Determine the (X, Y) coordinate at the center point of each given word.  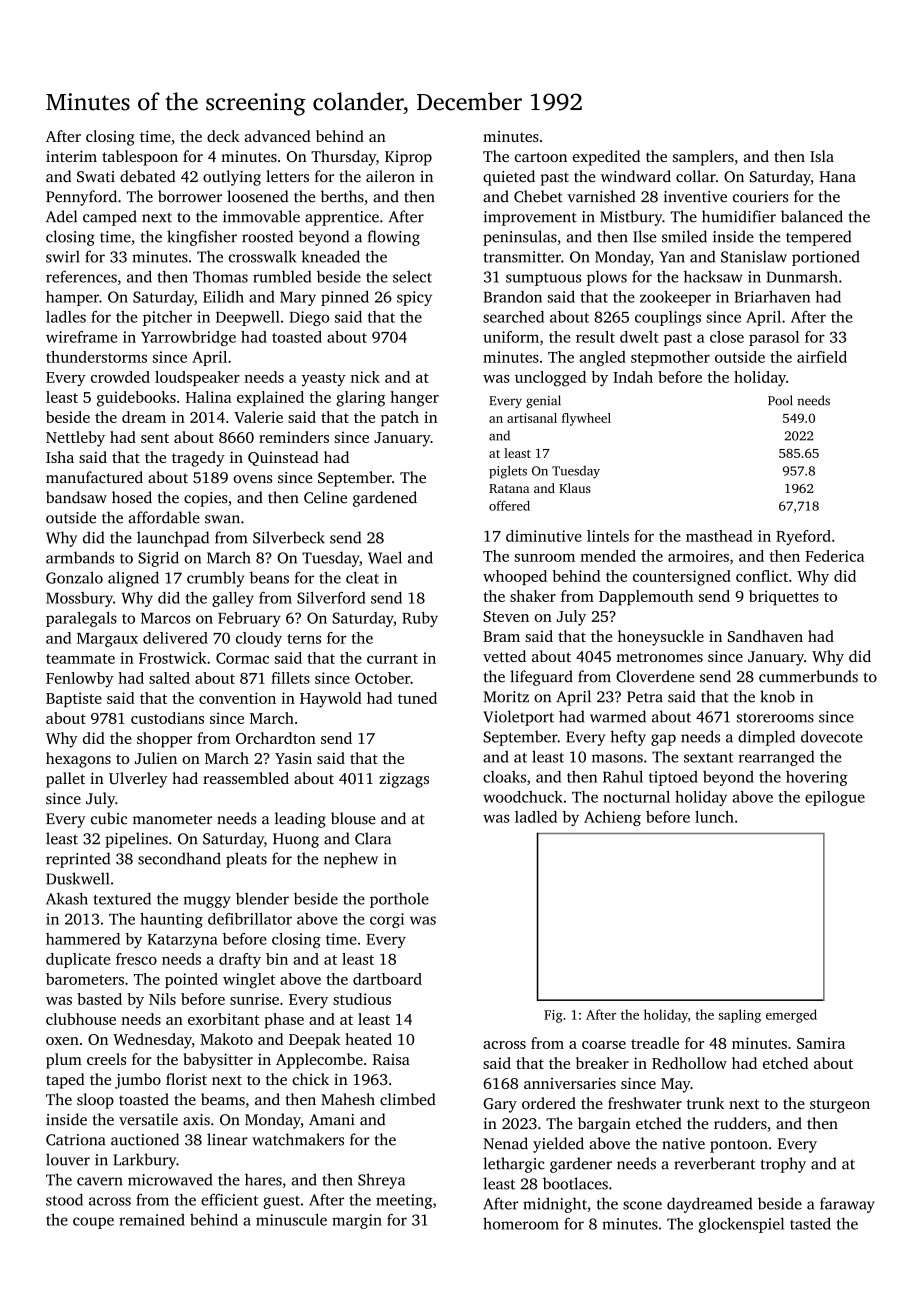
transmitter (522, 257)
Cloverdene (655, 676)
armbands (80, 557)
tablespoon (140, 158)
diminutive (544, 536)
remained (152, 1220)
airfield (822, 357)
